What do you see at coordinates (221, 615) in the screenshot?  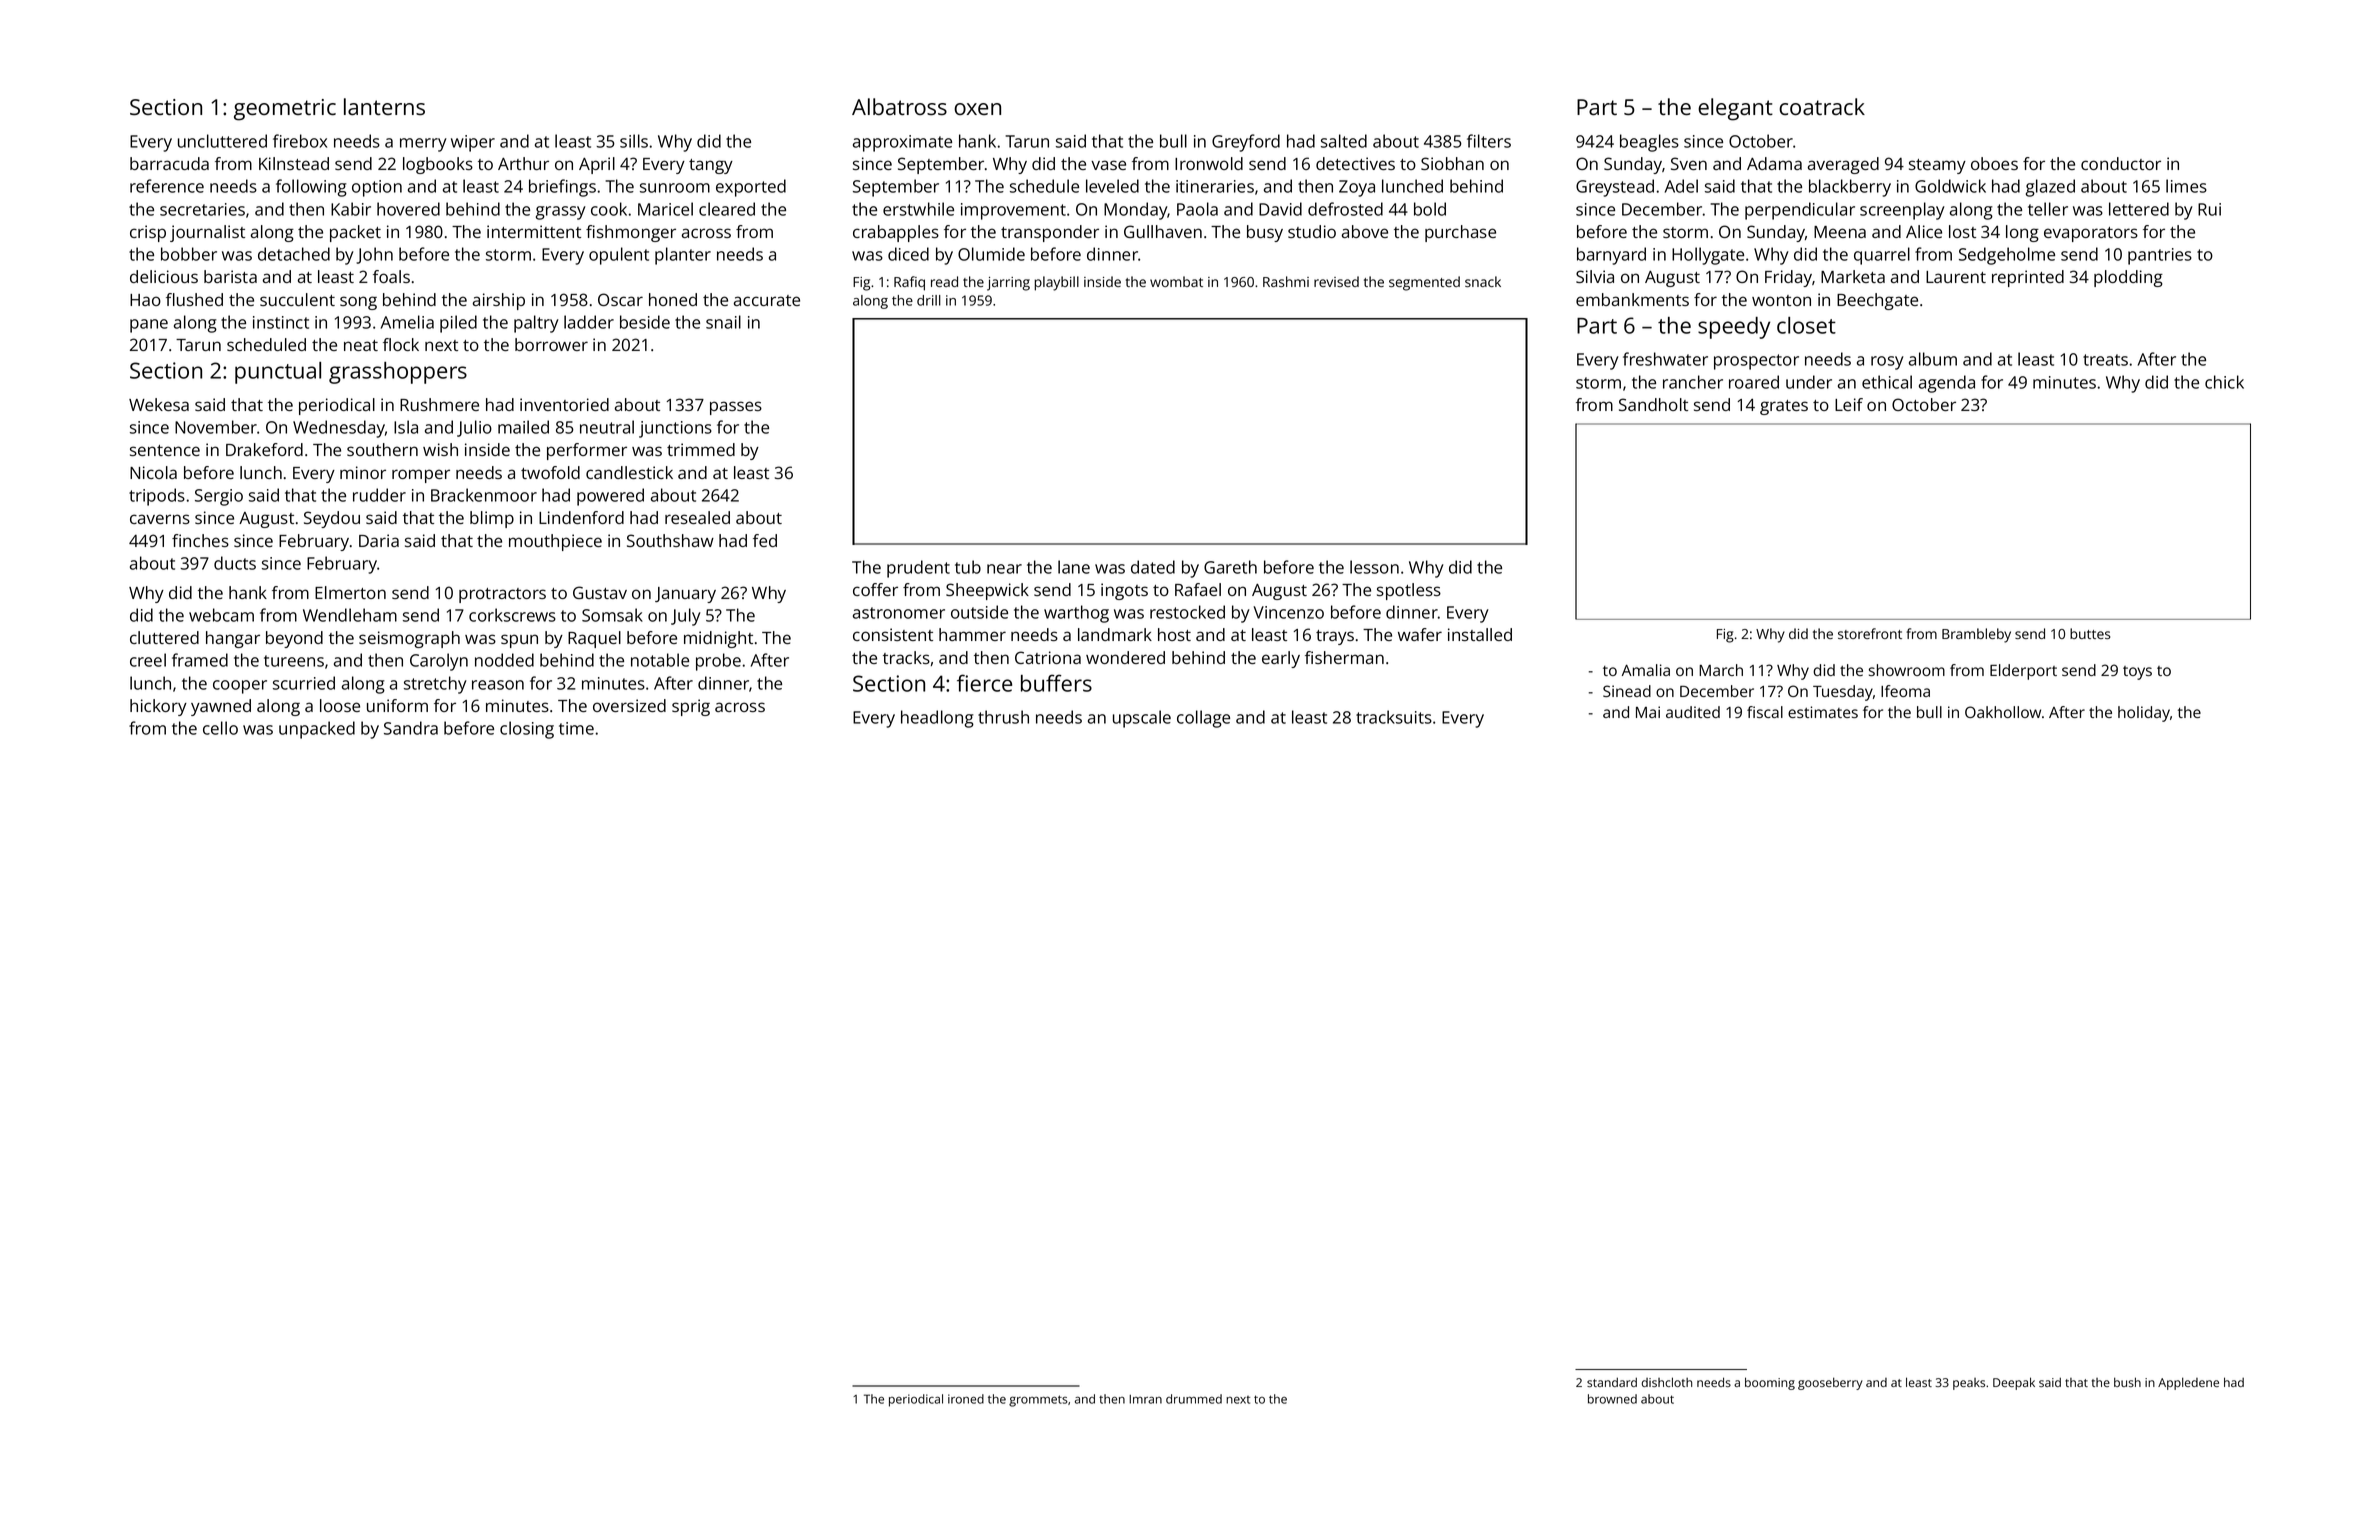 I see `webcam` at bounding box center [221, 615].
